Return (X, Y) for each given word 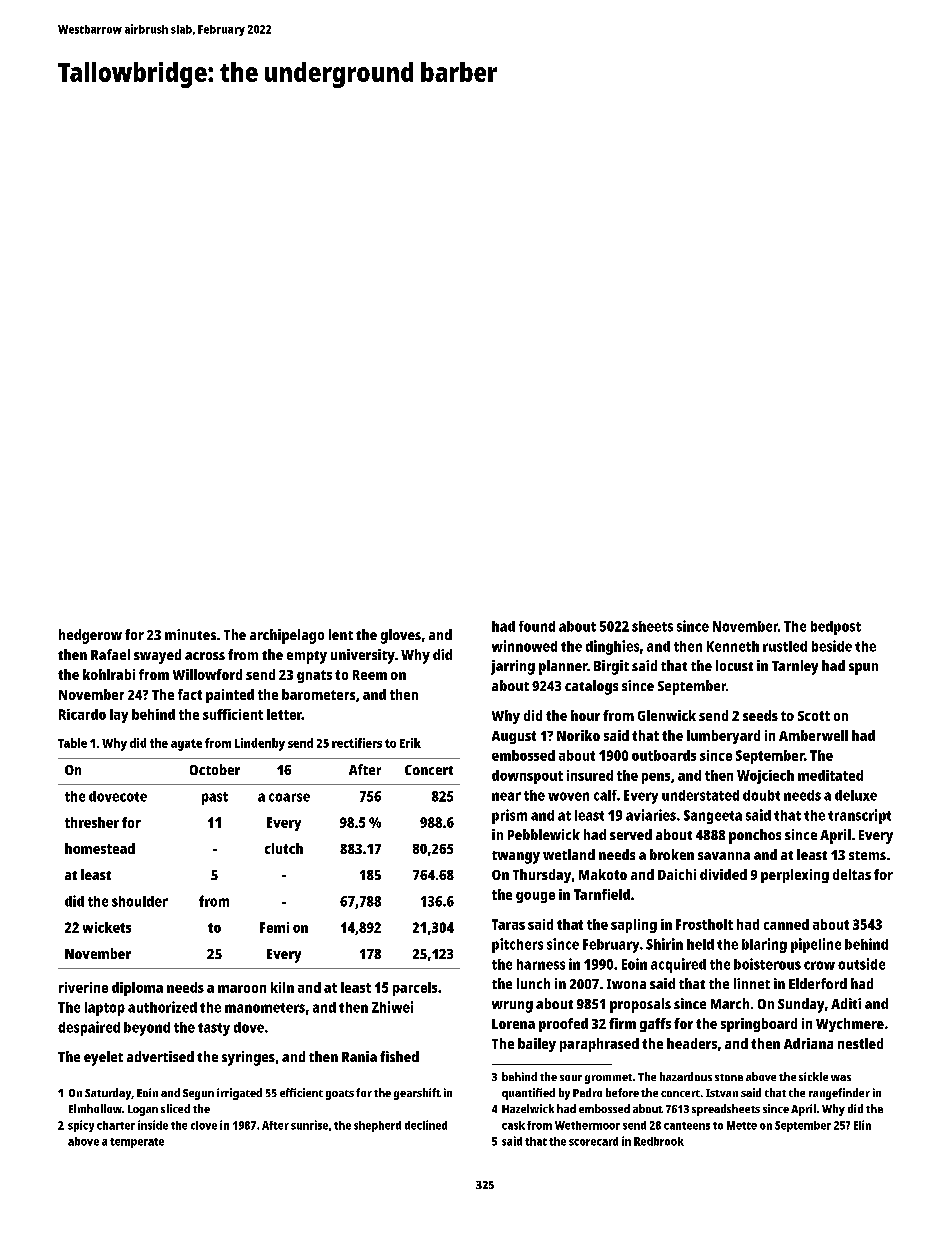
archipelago (287, 636)
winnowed (524, 646)
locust (734, 665)
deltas (852, 874)
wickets (107, 927)
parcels (415, 989)
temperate (137, 1143)
